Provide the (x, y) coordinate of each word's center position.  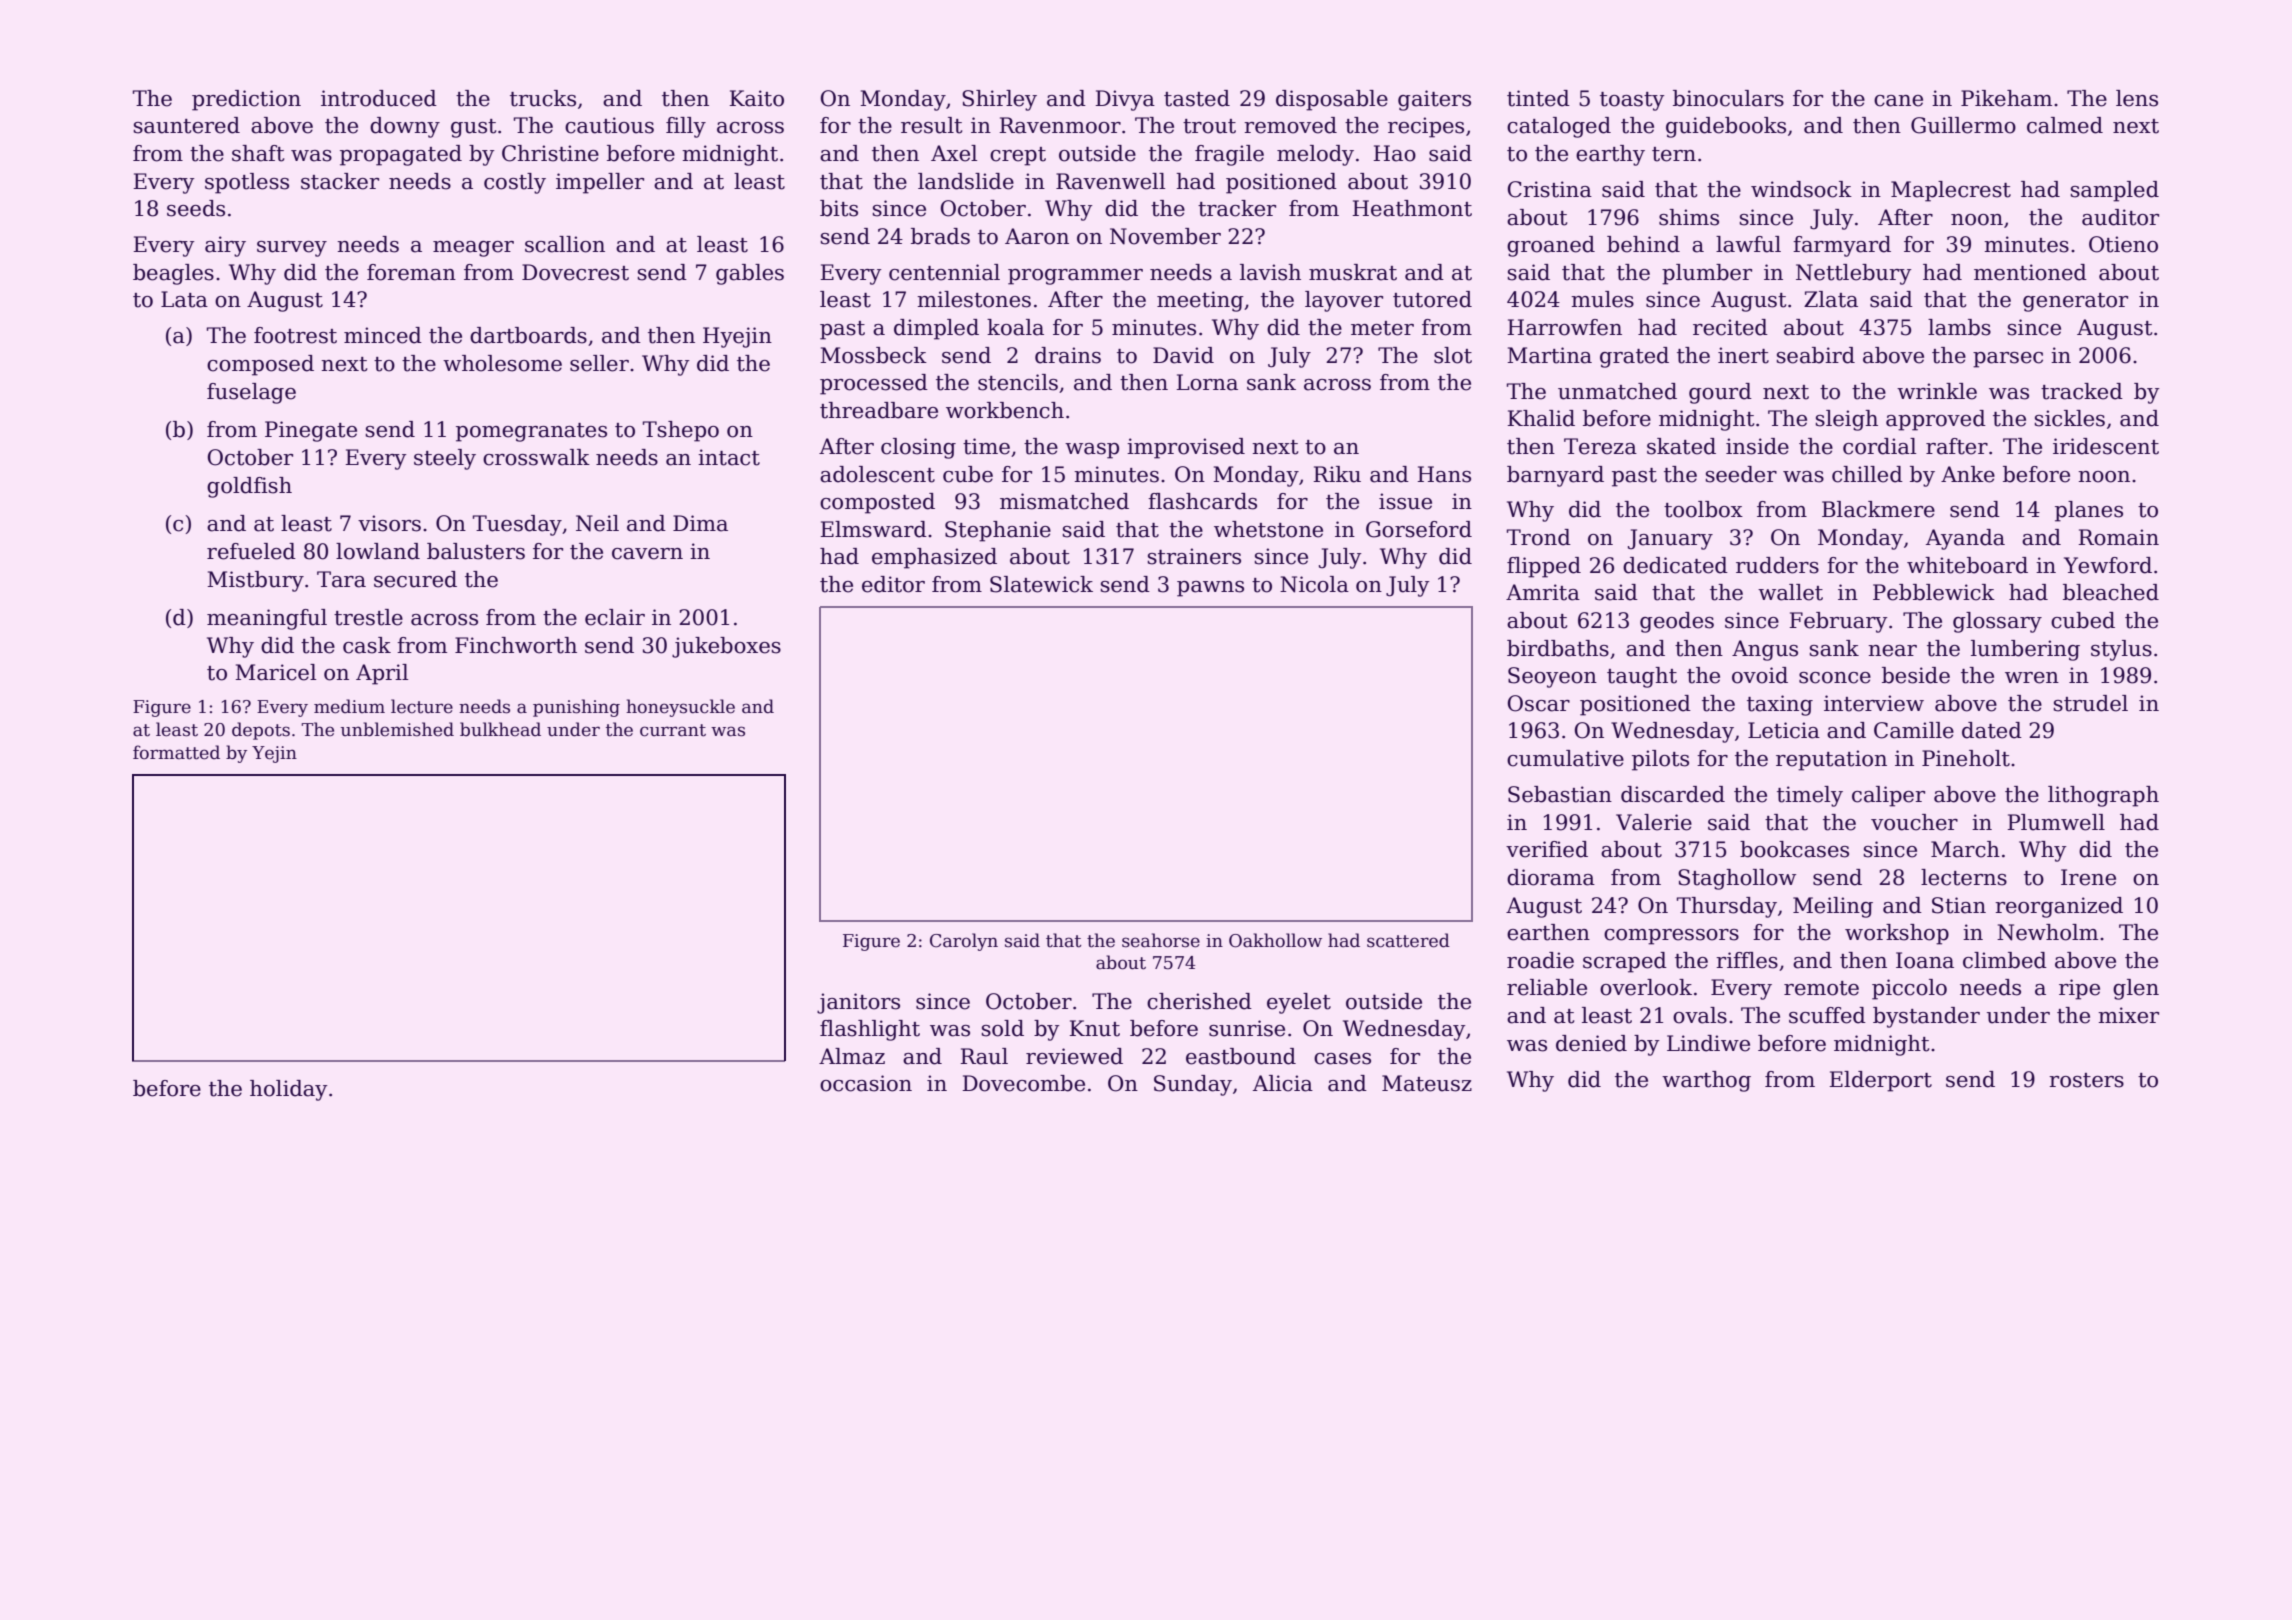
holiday (289, 1090)
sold (1002, 1028)
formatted (176, 752)
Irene (2088, 877)
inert (1743, 355)
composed (260, 365)
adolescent (877, 474)
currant (673, 730)
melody (1315, 155)
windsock (1801, 189)
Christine (550, 153)
